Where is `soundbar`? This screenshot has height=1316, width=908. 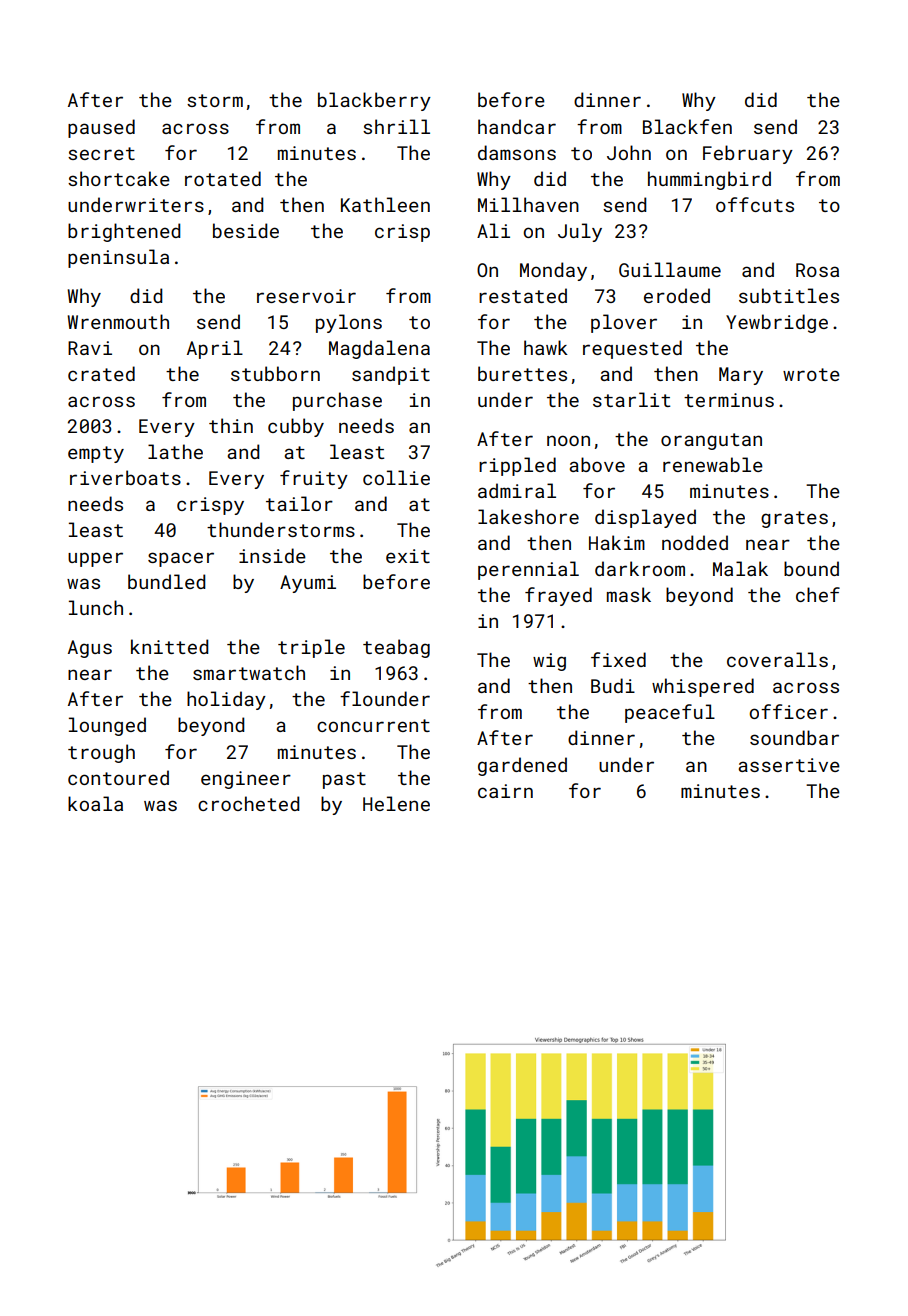
soundbar is located at coordinates (794, 737).
